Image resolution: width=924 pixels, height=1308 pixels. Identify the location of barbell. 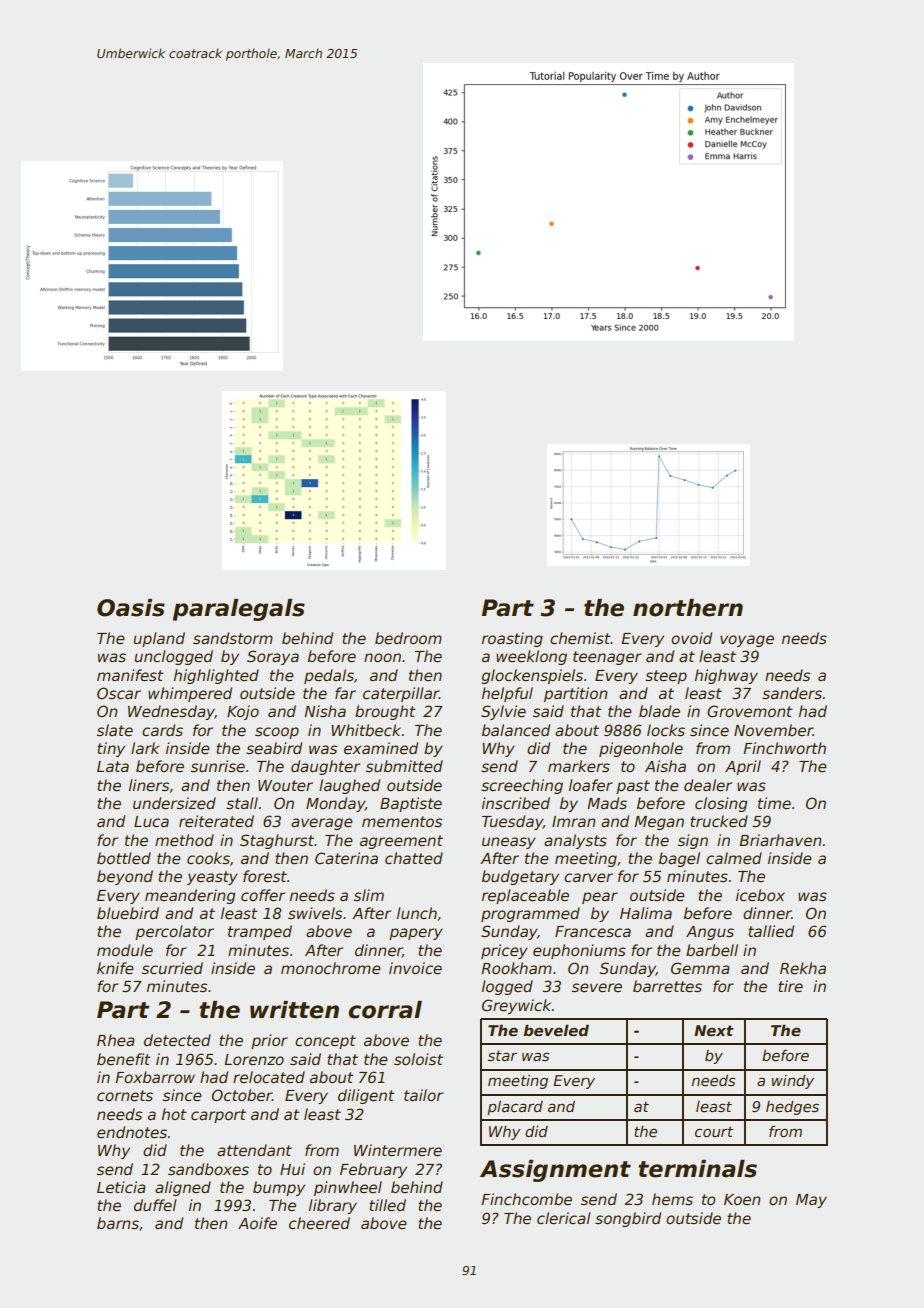
(712, 950).
